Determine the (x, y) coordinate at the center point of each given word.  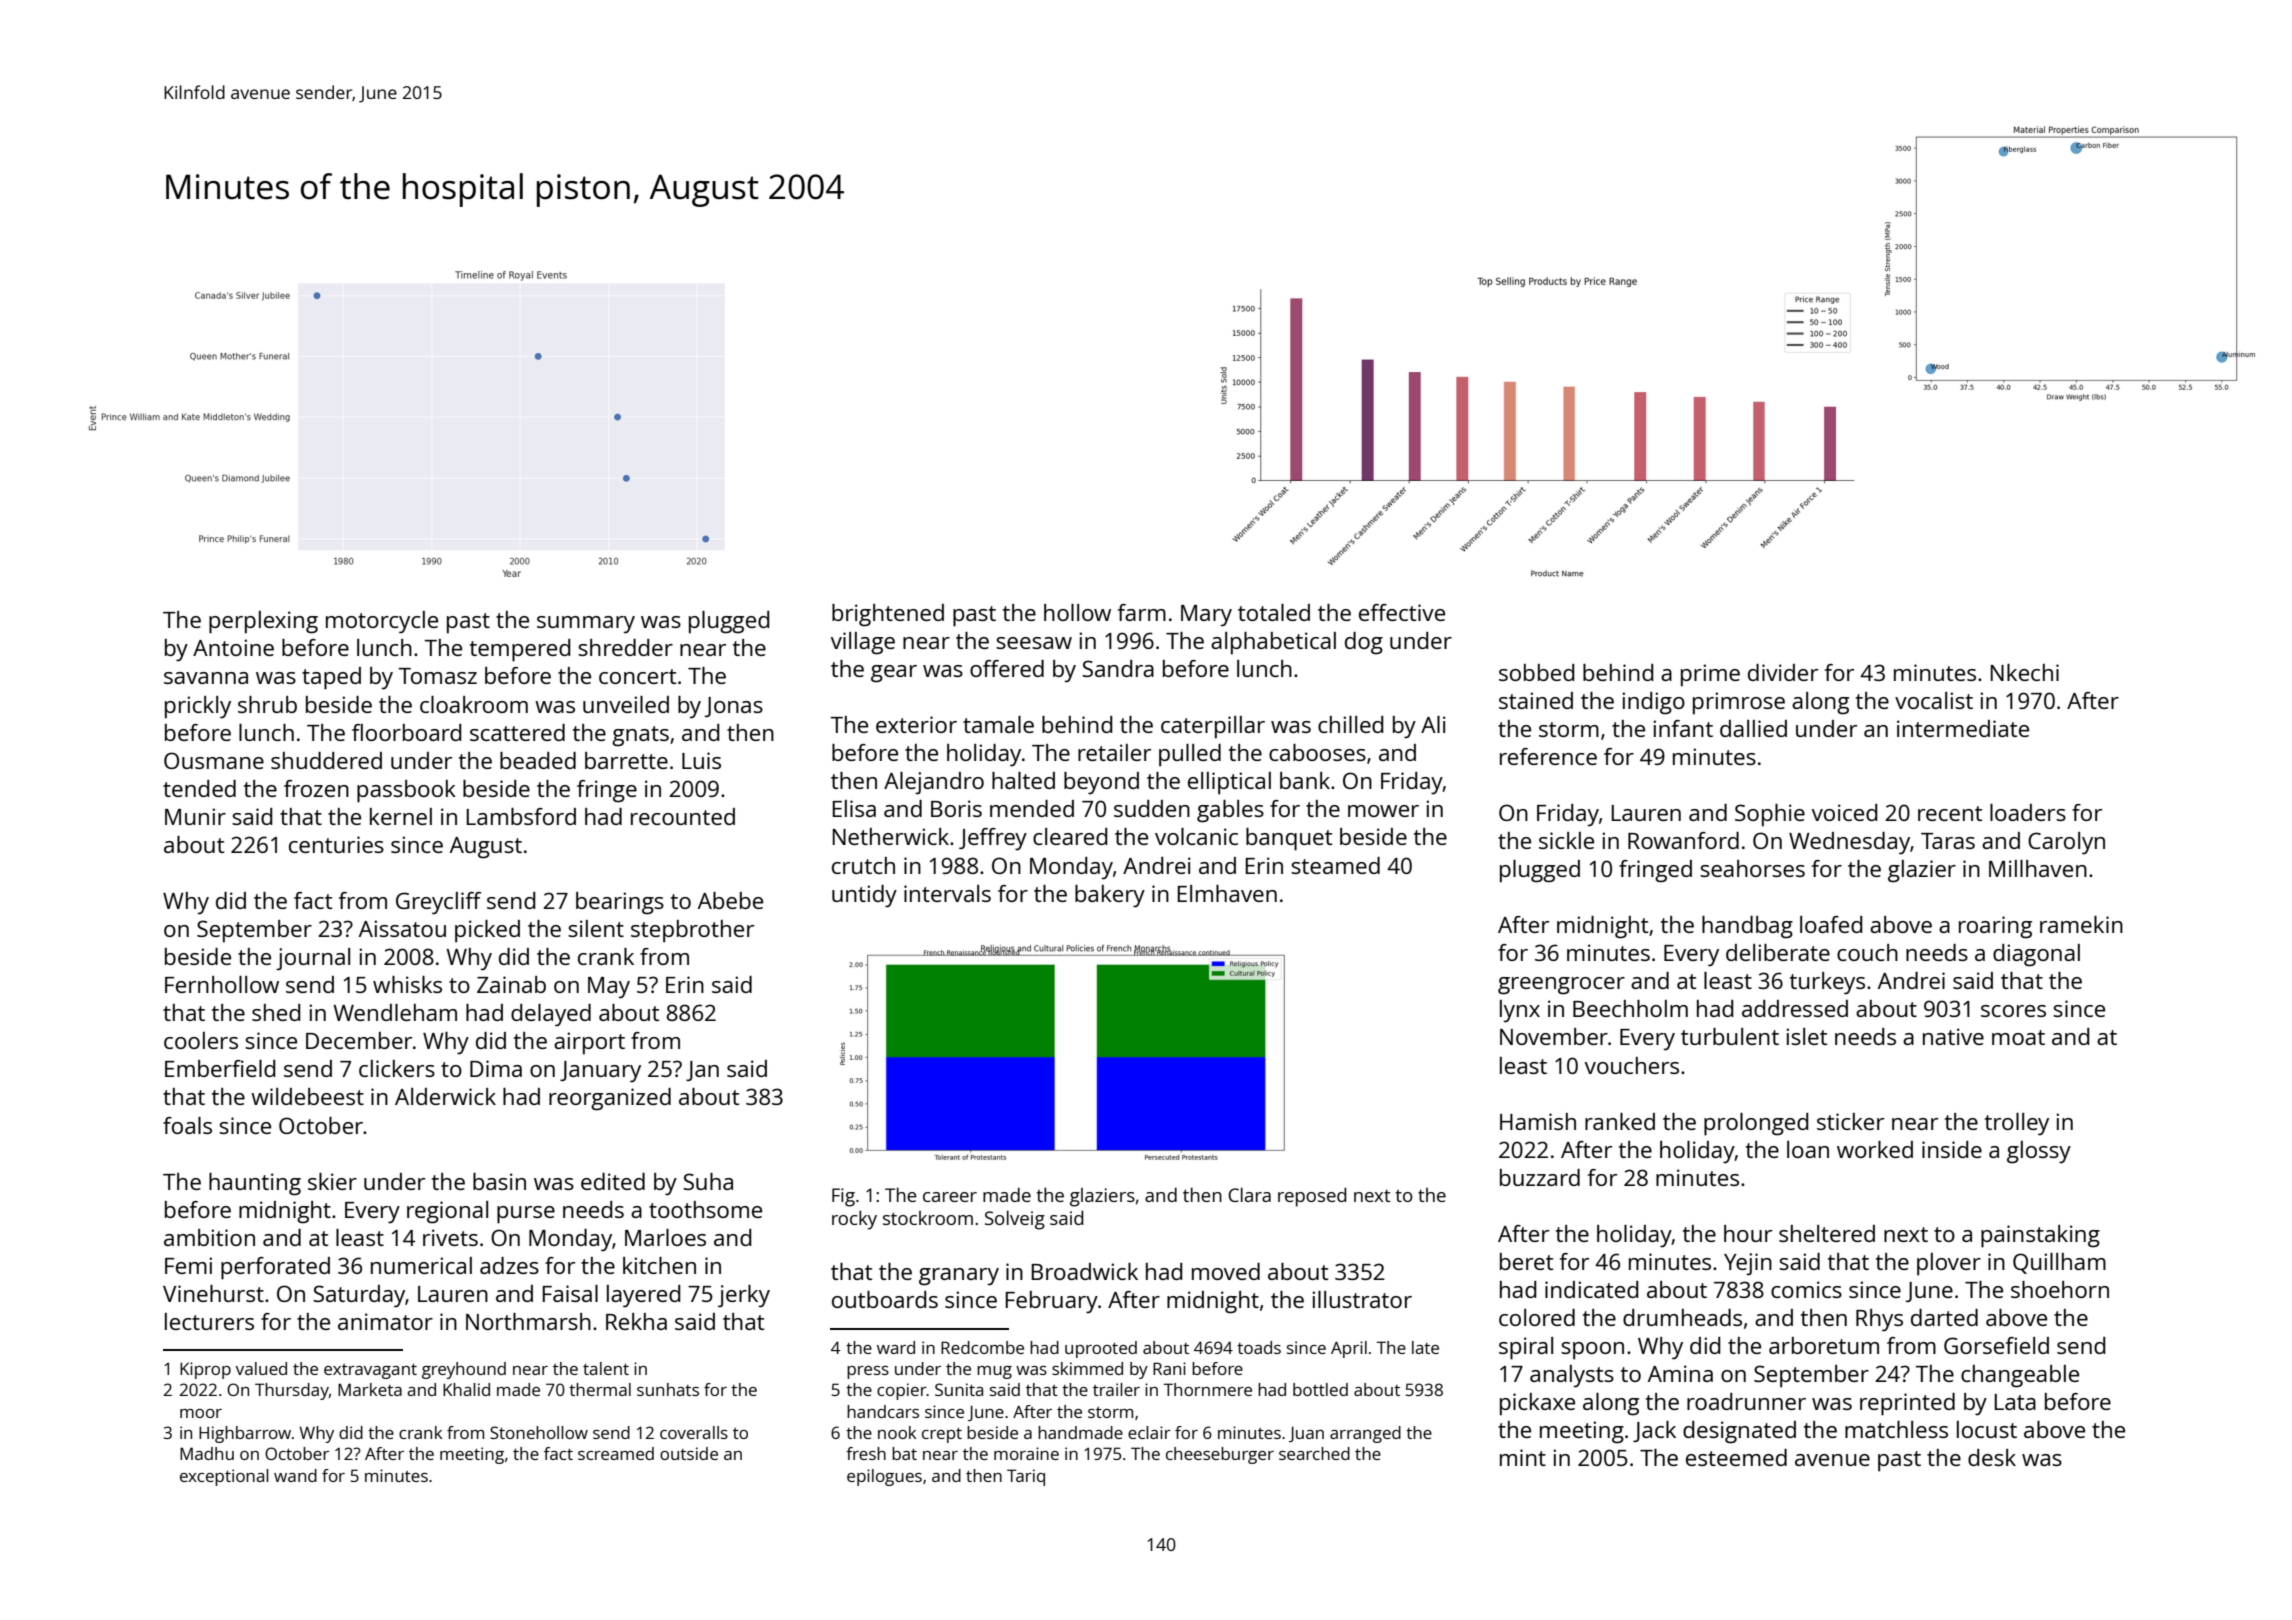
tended (199, 788)
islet (1806, 1036)
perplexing (263, 622)
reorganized (610, 1099)
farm (1142, 612)
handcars (883, 1411)
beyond (1101, 783)
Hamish (1538, 1121)
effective (1402, 612)
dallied (1753, 728)
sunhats (668, 1389)
